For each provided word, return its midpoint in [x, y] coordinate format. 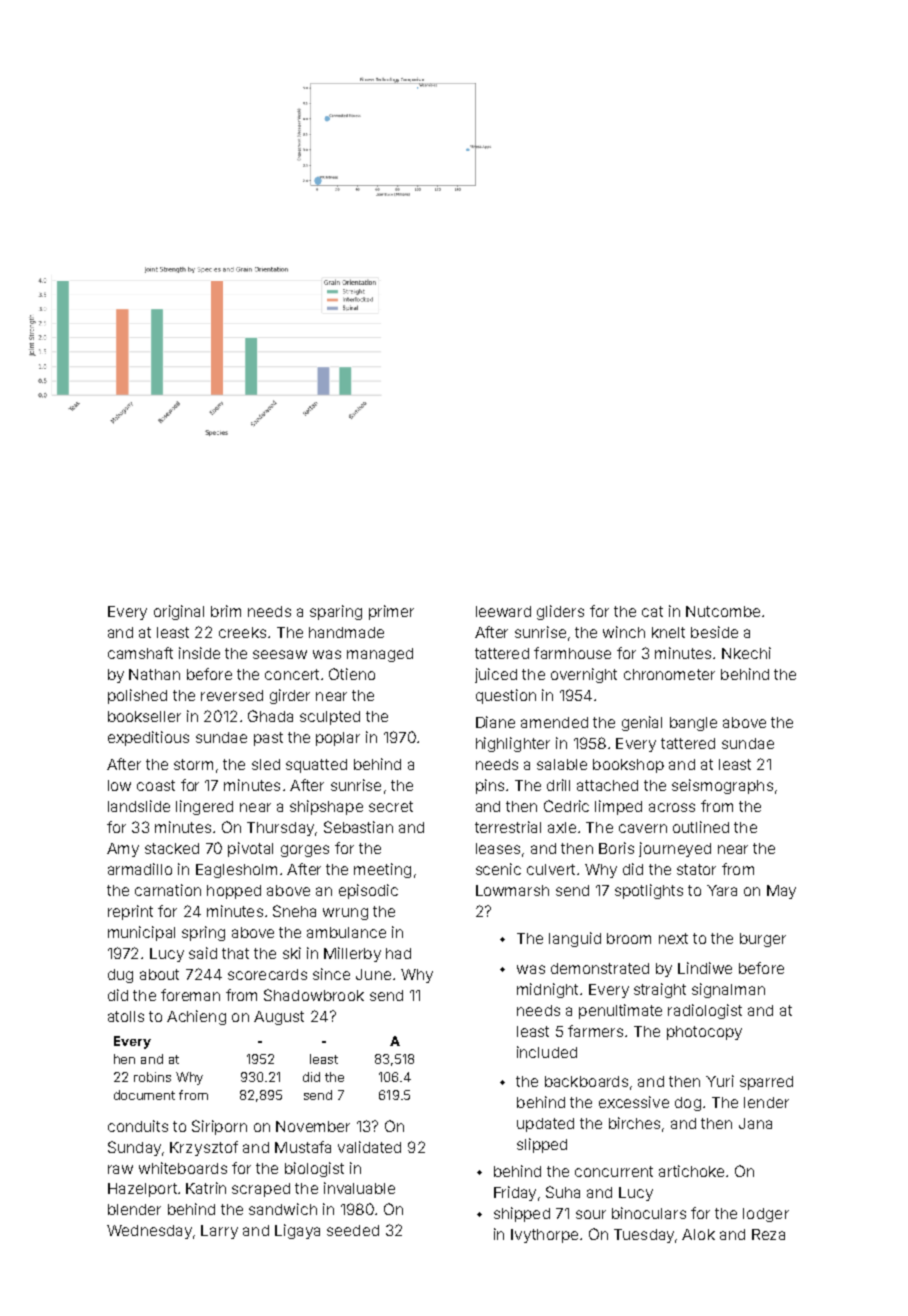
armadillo [140, 869]
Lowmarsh [512, 890]
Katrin [206, 1188]
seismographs [722, 786]
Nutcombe [723, 611]
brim [226, 611]
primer [391, 612]
